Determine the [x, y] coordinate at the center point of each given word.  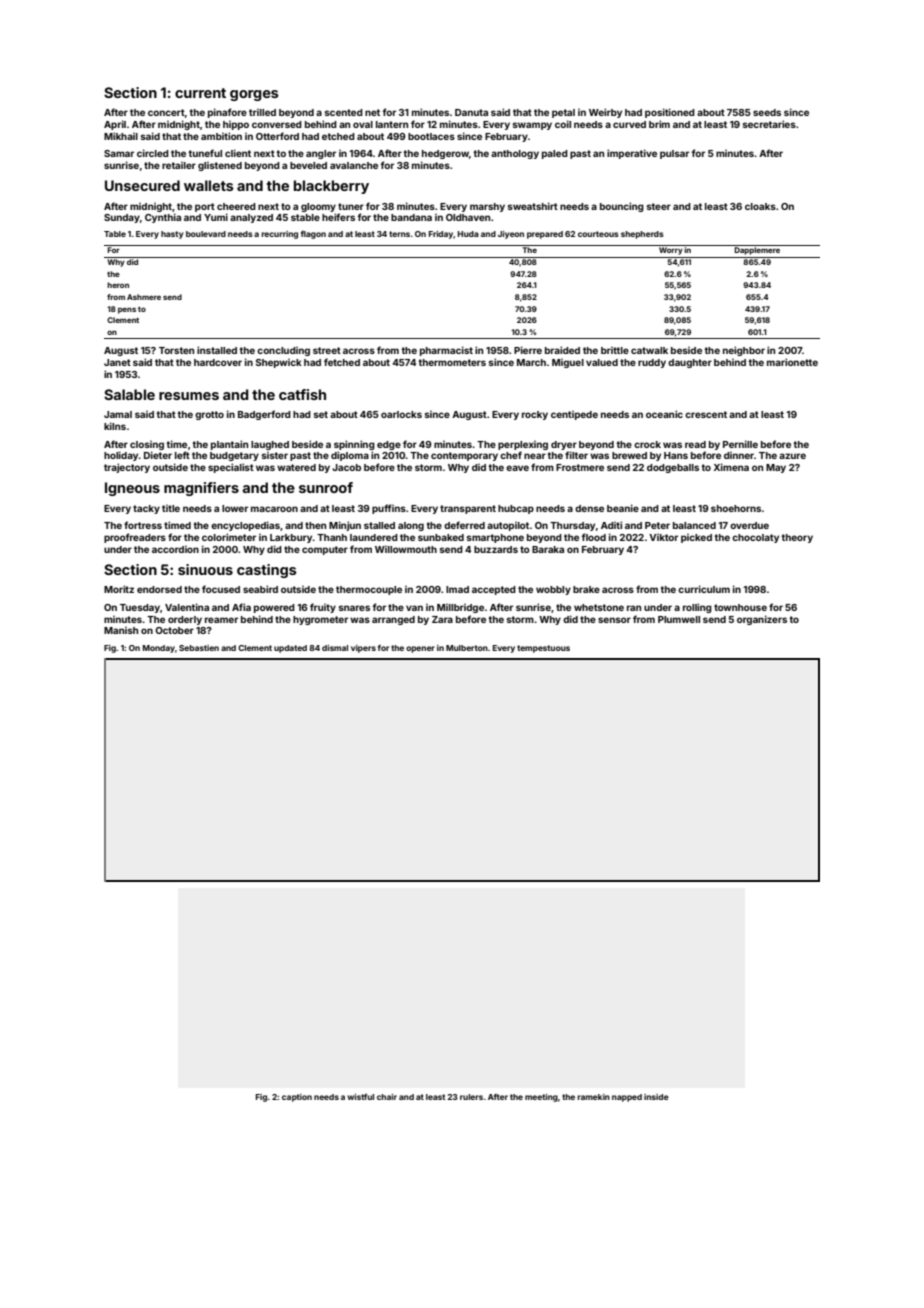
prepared [545, 235]
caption [297, 1098]
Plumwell [679, 619]
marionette [792, 362]
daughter [690, 363]
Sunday [122, 218]
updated [290, 649]
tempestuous [543, 649]
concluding [283, 351]
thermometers [452, 362]
